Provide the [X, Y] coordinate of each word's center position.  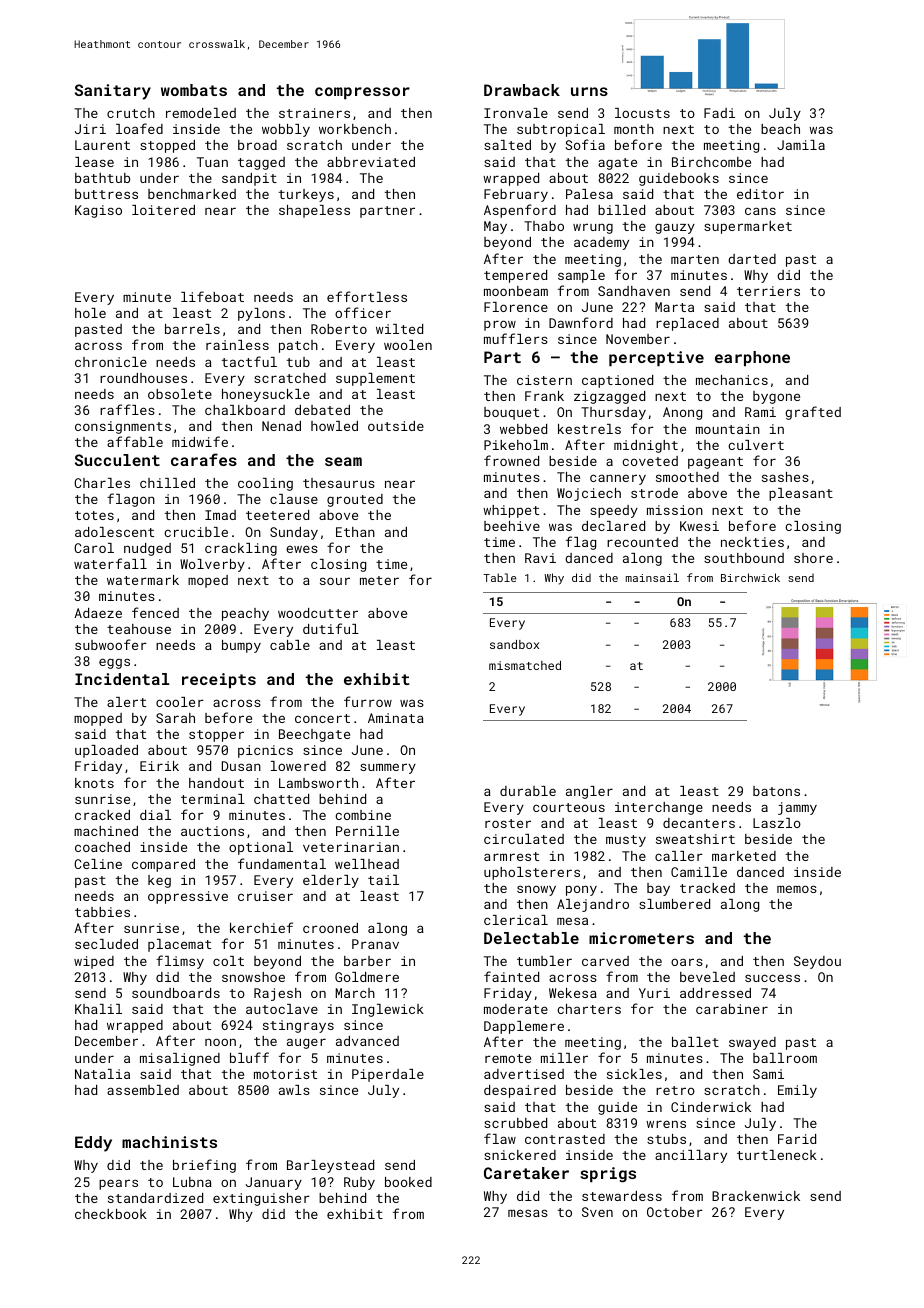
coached [102, 847]
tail [383, 880]
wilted [399, 329]
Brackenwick [756, 1196]
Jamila [801, 145]
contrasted [565, 1139]
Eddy [93, 1144]
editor [760, 194]
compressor [362, 93]
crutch [131, 113]
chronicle [111, 362]
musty [626, 841]
